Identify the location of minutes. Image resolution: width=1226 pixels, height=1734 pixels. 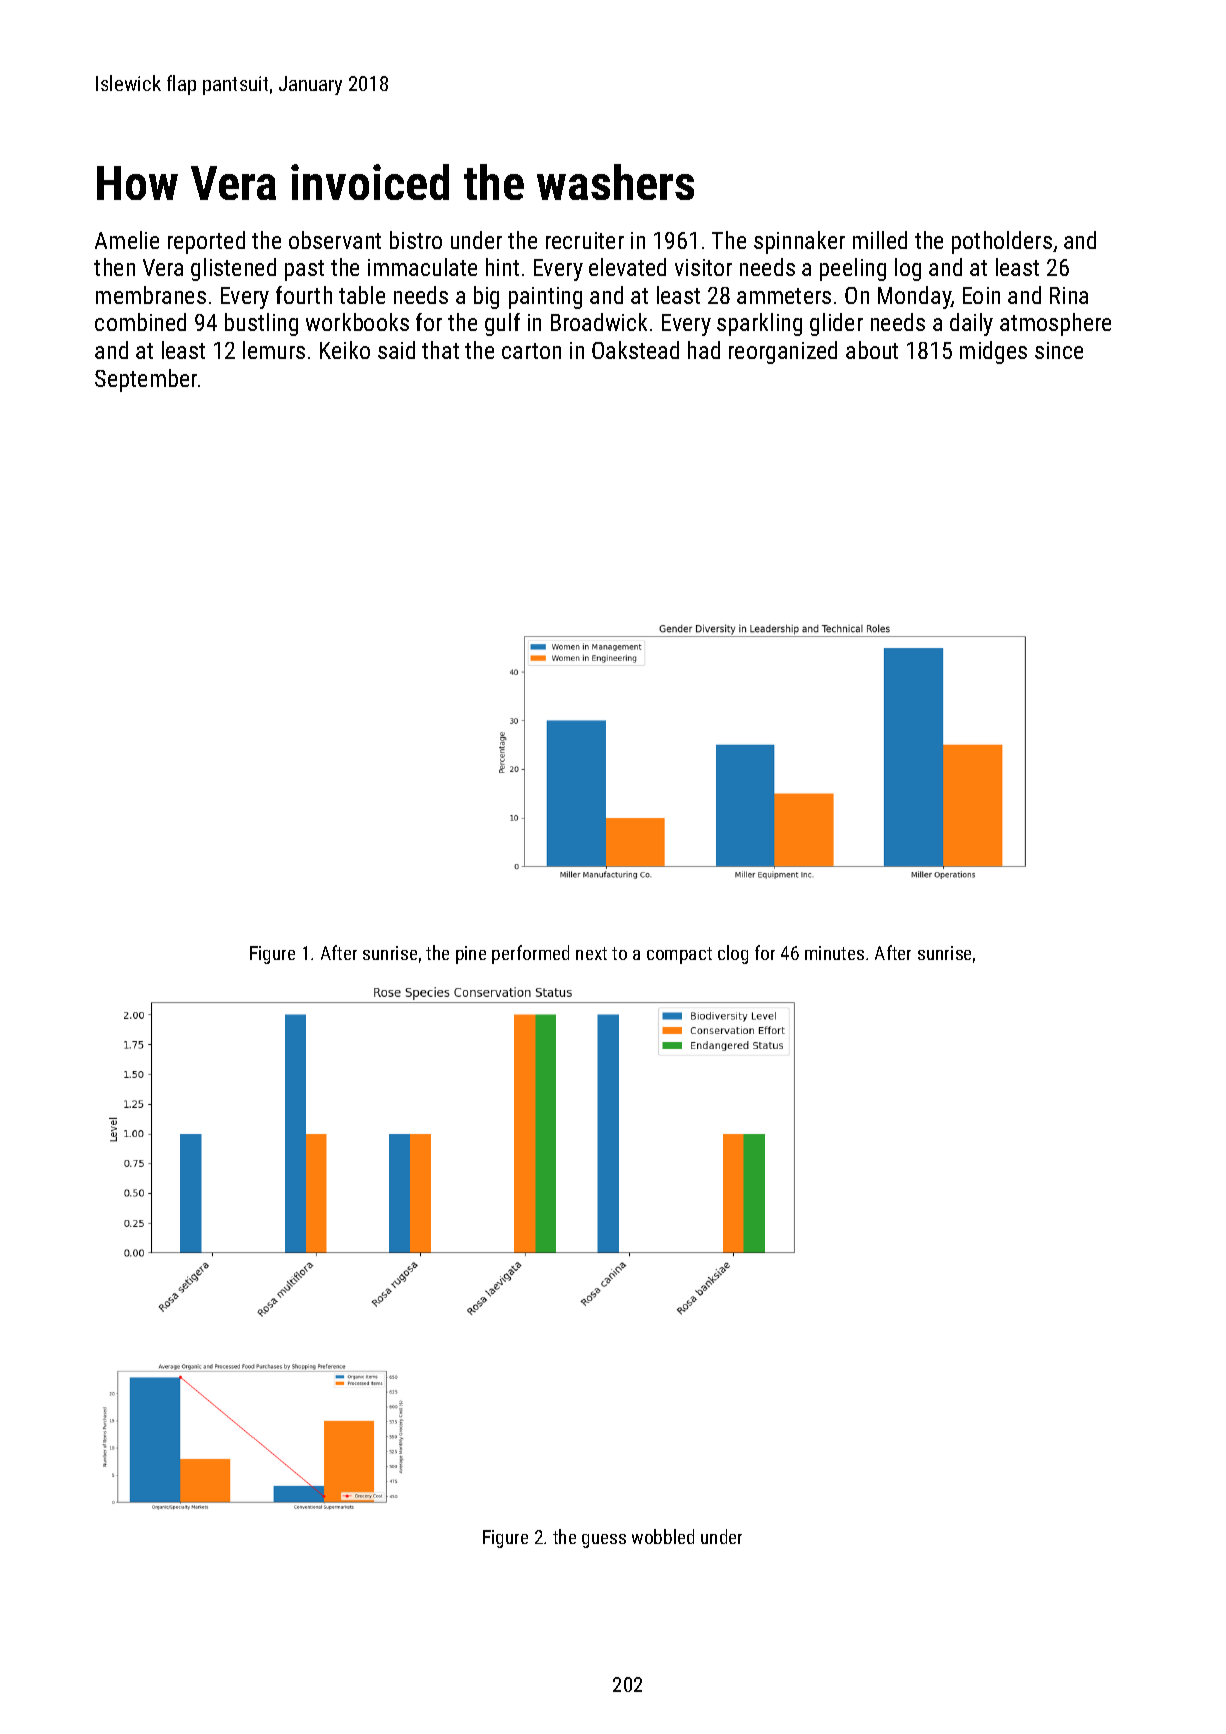
(834, 953).
